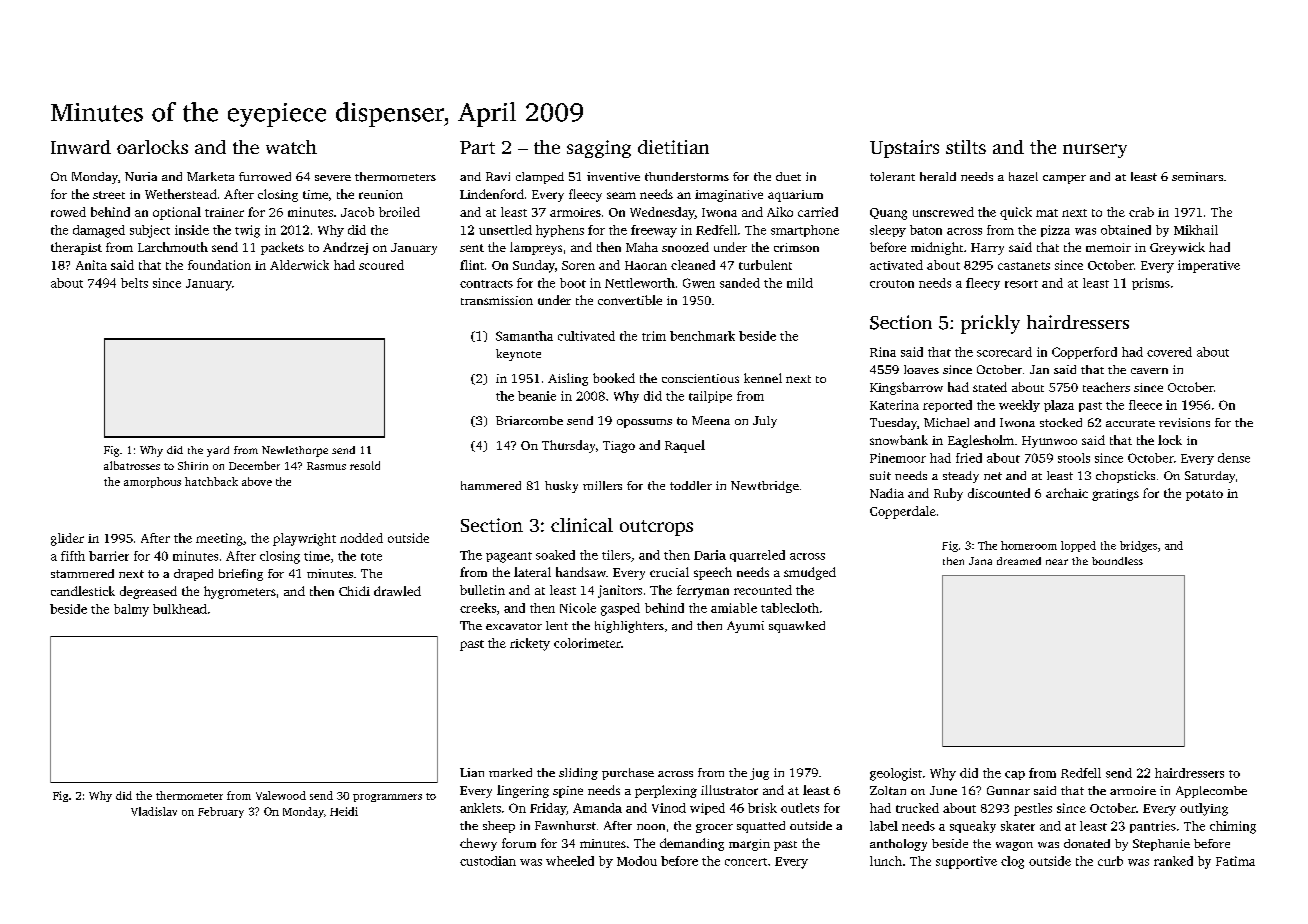 The width and height of the screenshot is (1308, 924). Describe the element at coordinates (488, 861) in the screenshot. I see `custodian` at that location.
